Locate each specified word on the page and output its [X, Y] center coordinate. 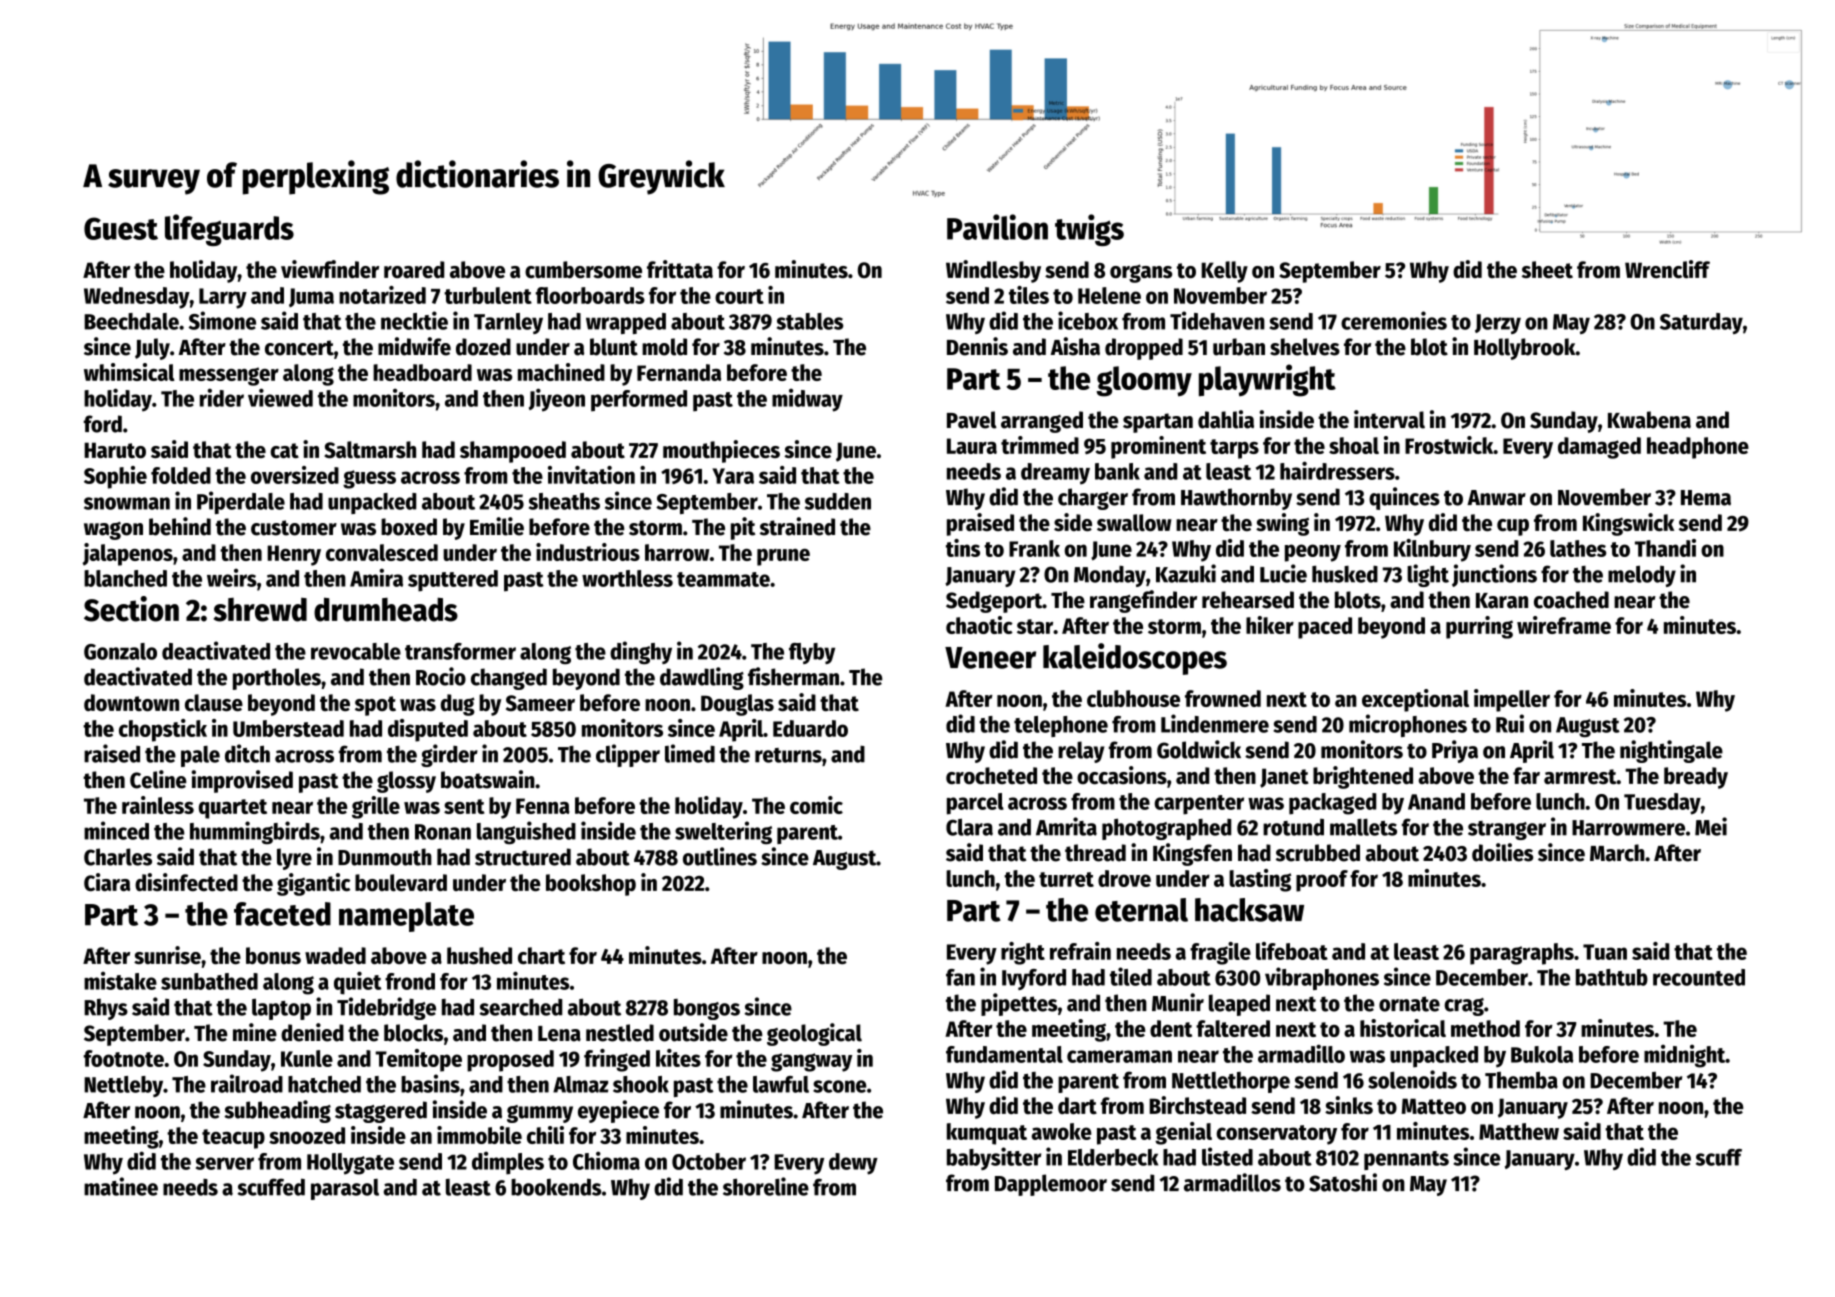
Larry [223, 298]
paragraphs [1522, 954]
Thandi [1665, 548]
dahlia [1226, 419]
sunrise [167, 955]
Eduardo [810, 728]
